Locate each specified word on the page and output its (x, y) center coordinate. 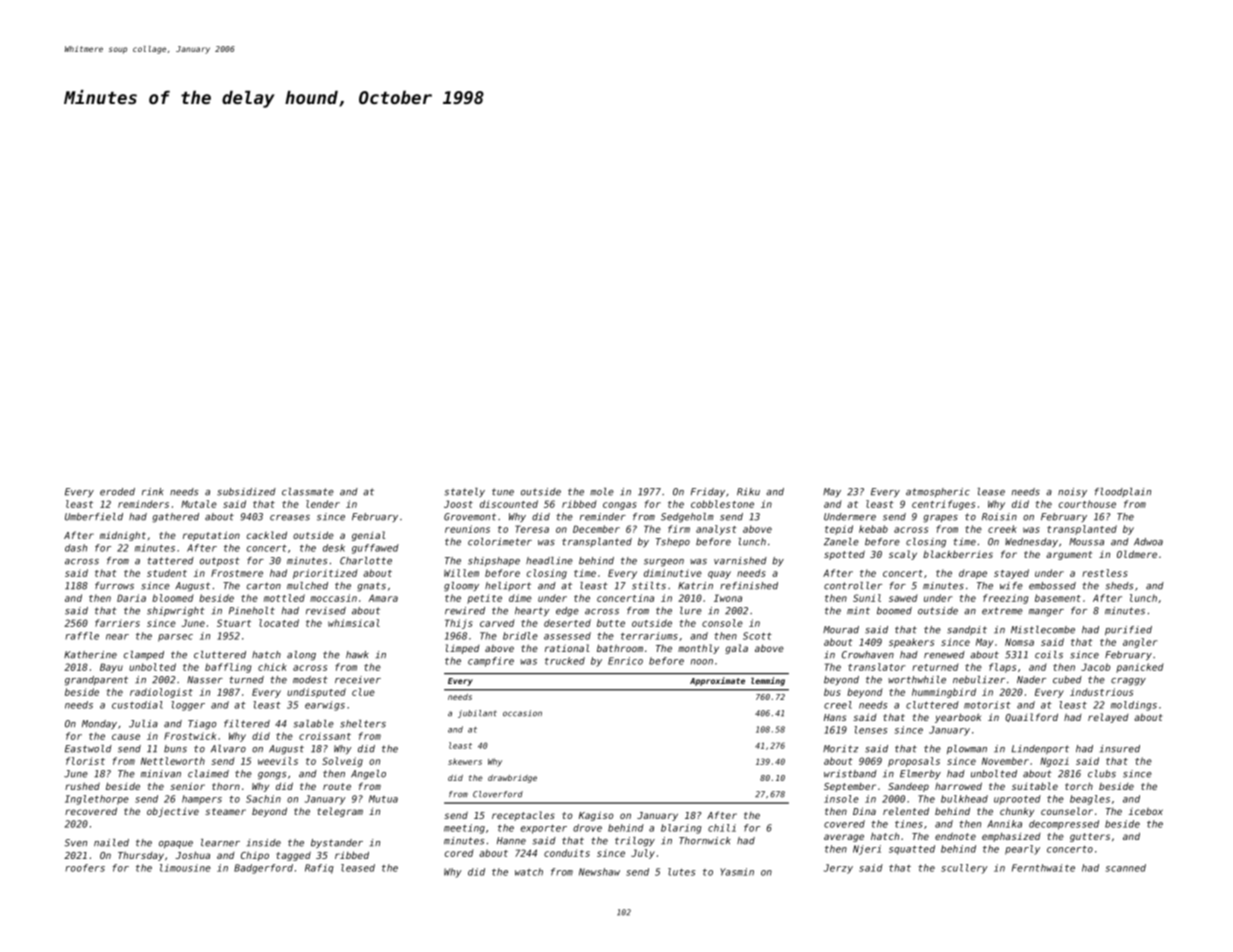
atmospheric (938, 492)
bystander (337, 843)
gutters (1090, 837)
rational (567, 648)
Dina (864, 811)
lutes (681, 872)
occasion (522, 713)
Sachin (263, 799)
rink (153, 492)
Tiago (202, 725)
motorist (987, 705)
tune (503, 492)
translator (877, 667)
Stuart (234, 623)
